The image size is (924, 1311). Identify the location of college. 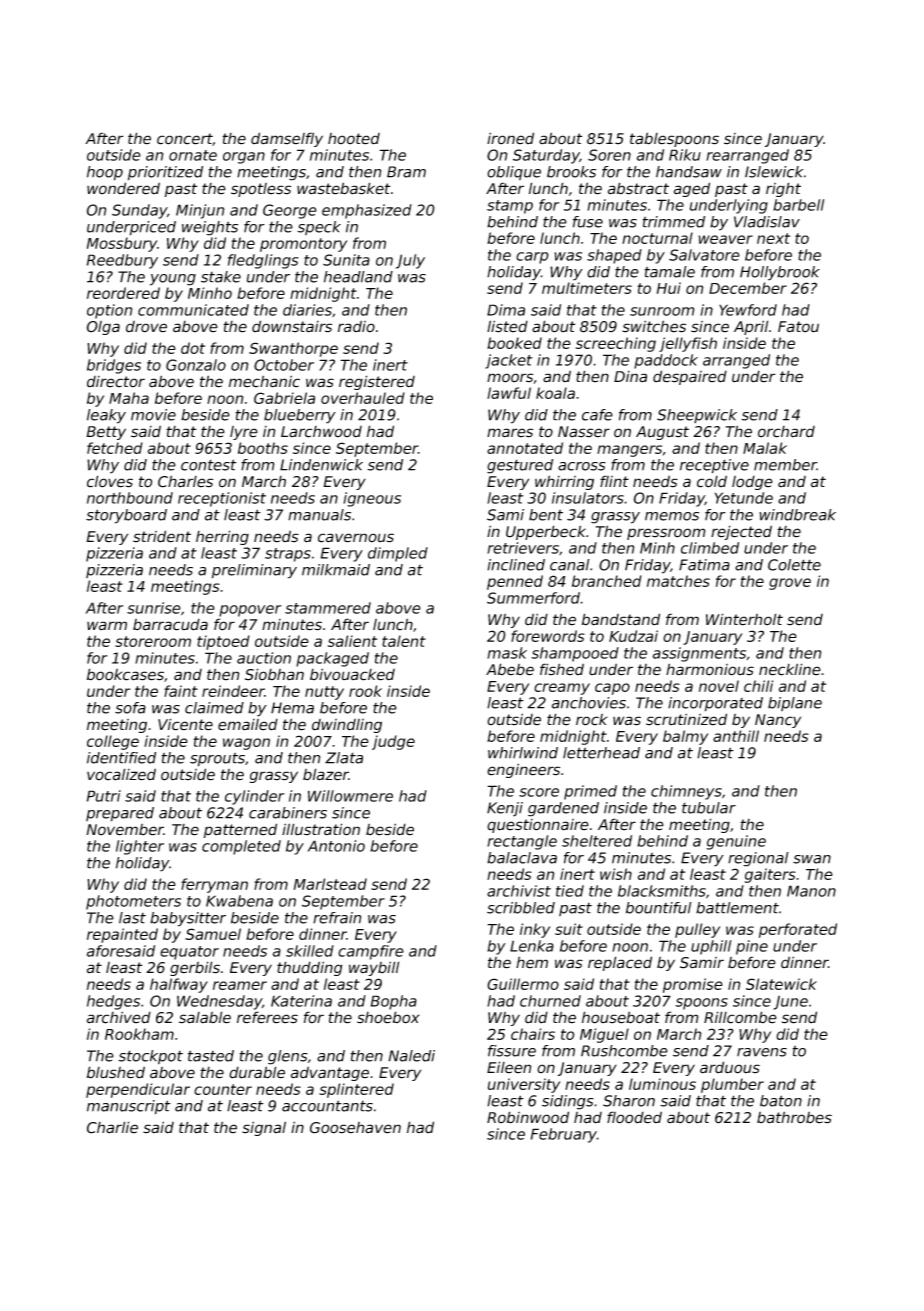
(113, 742).
